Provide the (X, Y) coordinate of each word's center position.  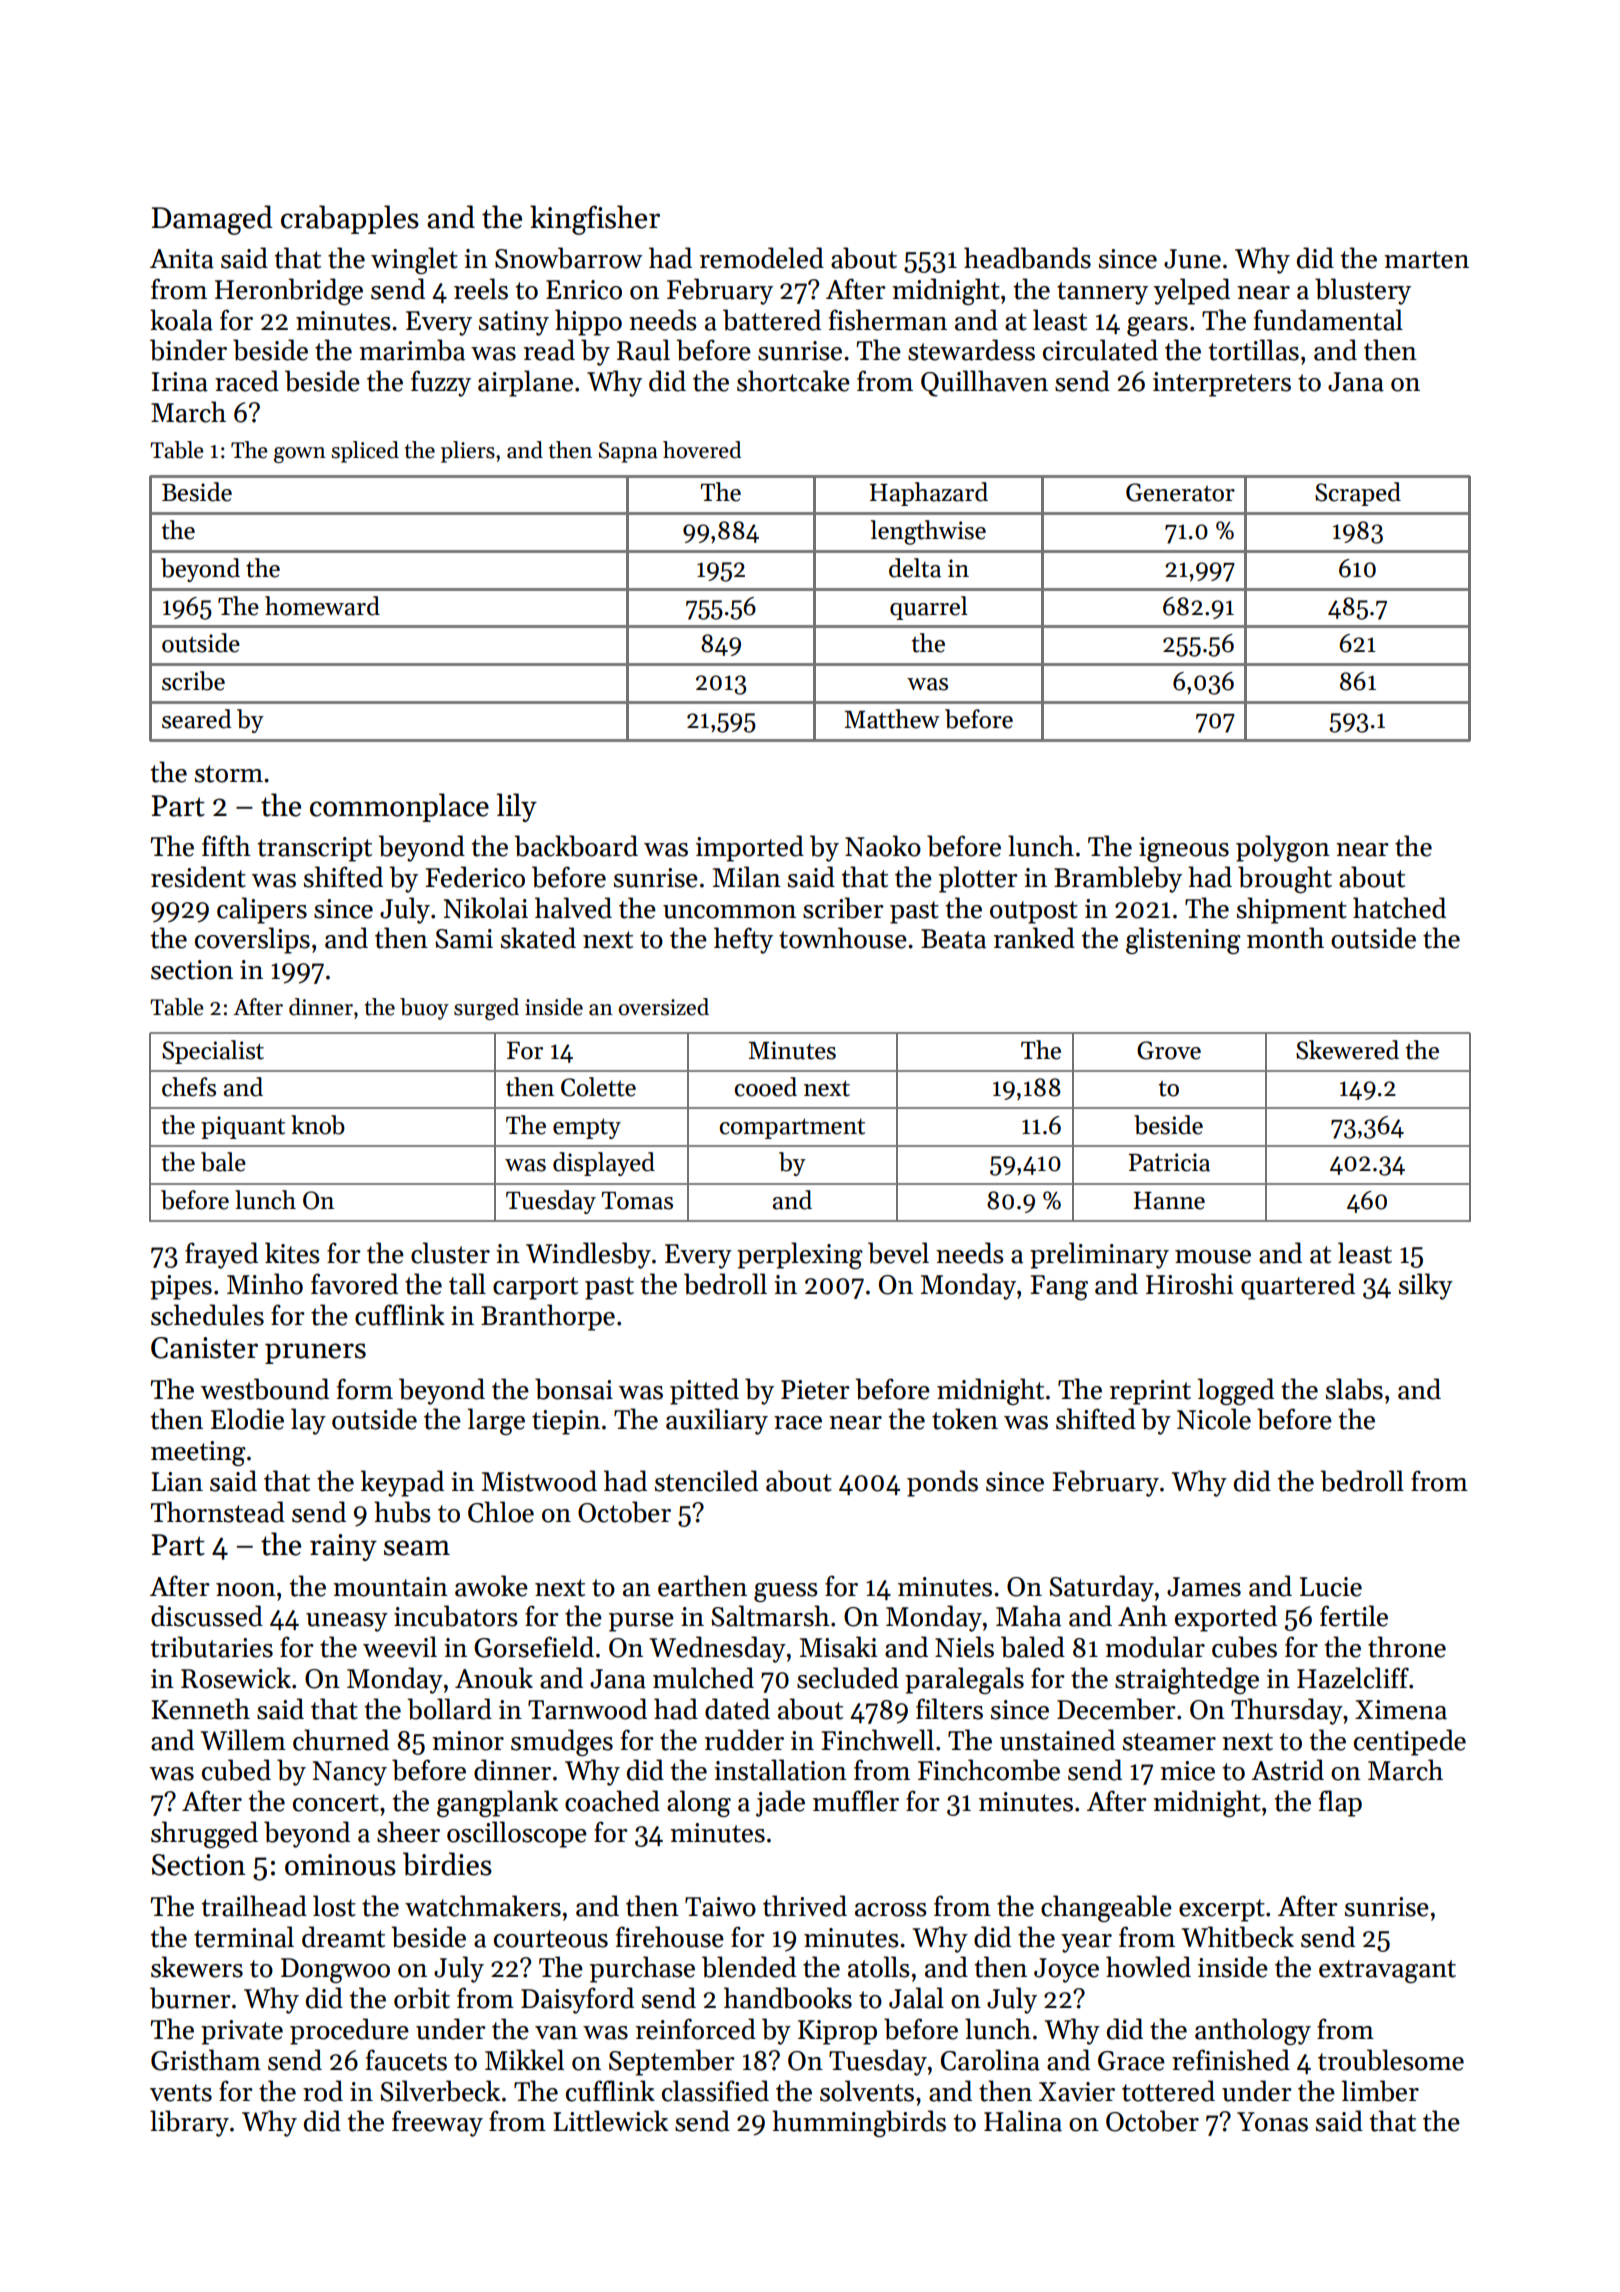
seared (197, 719)
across (891, 1910)
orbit (422, 1998)
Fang (1059, 1287)
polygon (1283, 848)
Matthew (892, 719)
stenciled (706, 1481)
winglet (414, 260)
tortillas (1254, 350)
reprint (1150, 1392)
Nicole (1214, 1419)
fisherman (888, 320)
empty (587, 1128)
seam (417, 1548)
